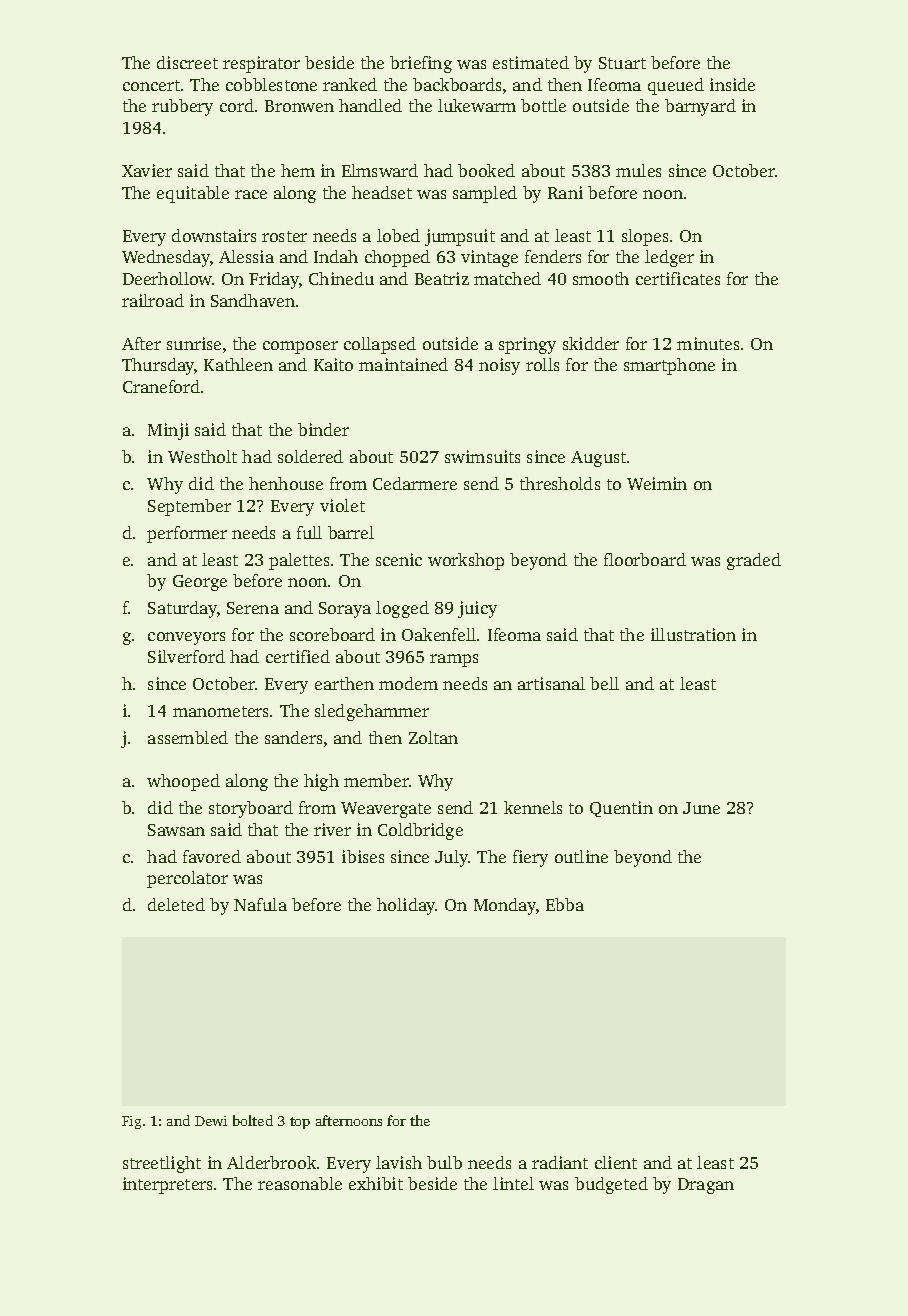  I want to click on illustration, so click(693, 634).
